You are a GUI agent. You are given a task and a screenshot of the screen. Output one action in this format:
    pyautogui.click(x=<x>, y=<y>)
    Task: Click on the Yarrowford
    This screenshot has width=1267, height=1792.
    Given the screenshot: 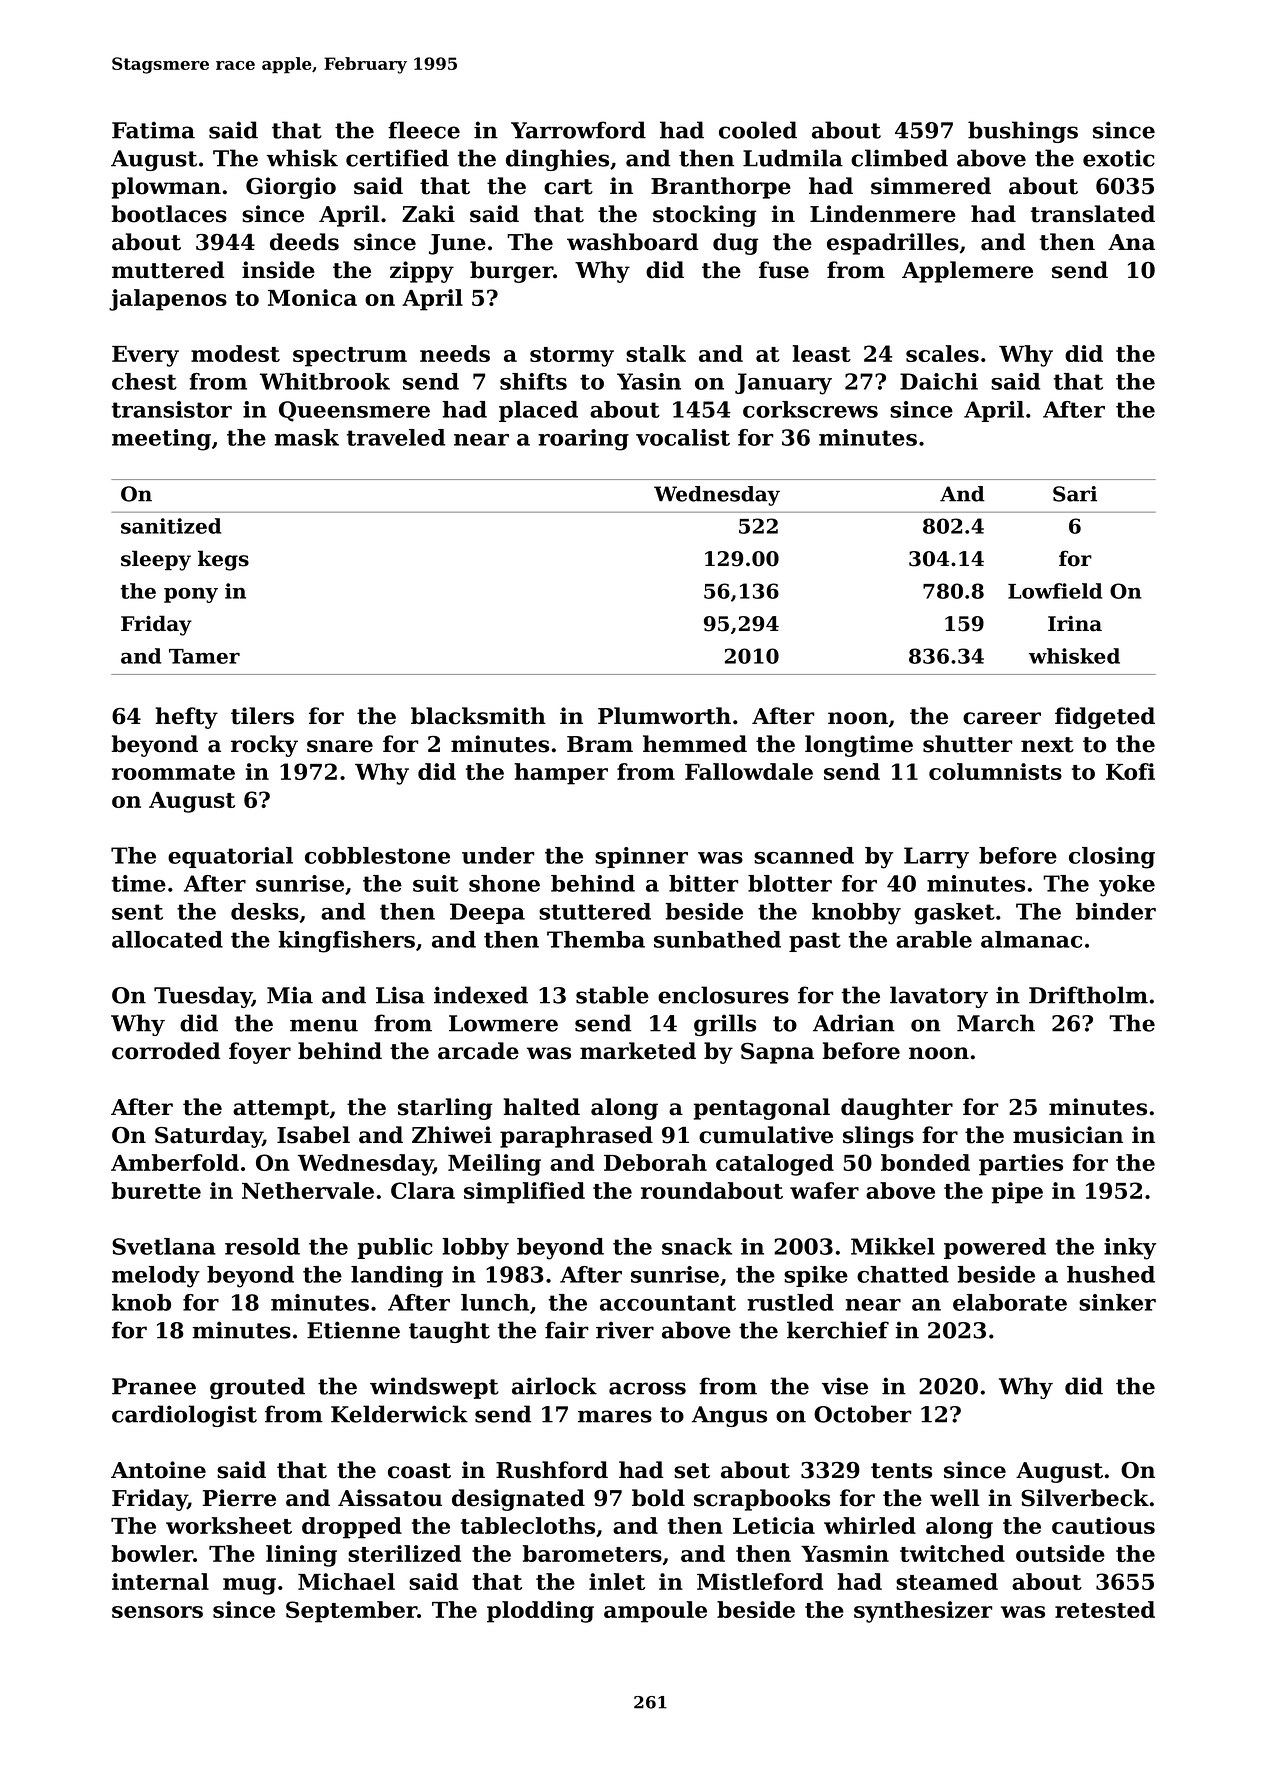 What is the action you would take?
    pyautogui.click(x=578, y=130)
